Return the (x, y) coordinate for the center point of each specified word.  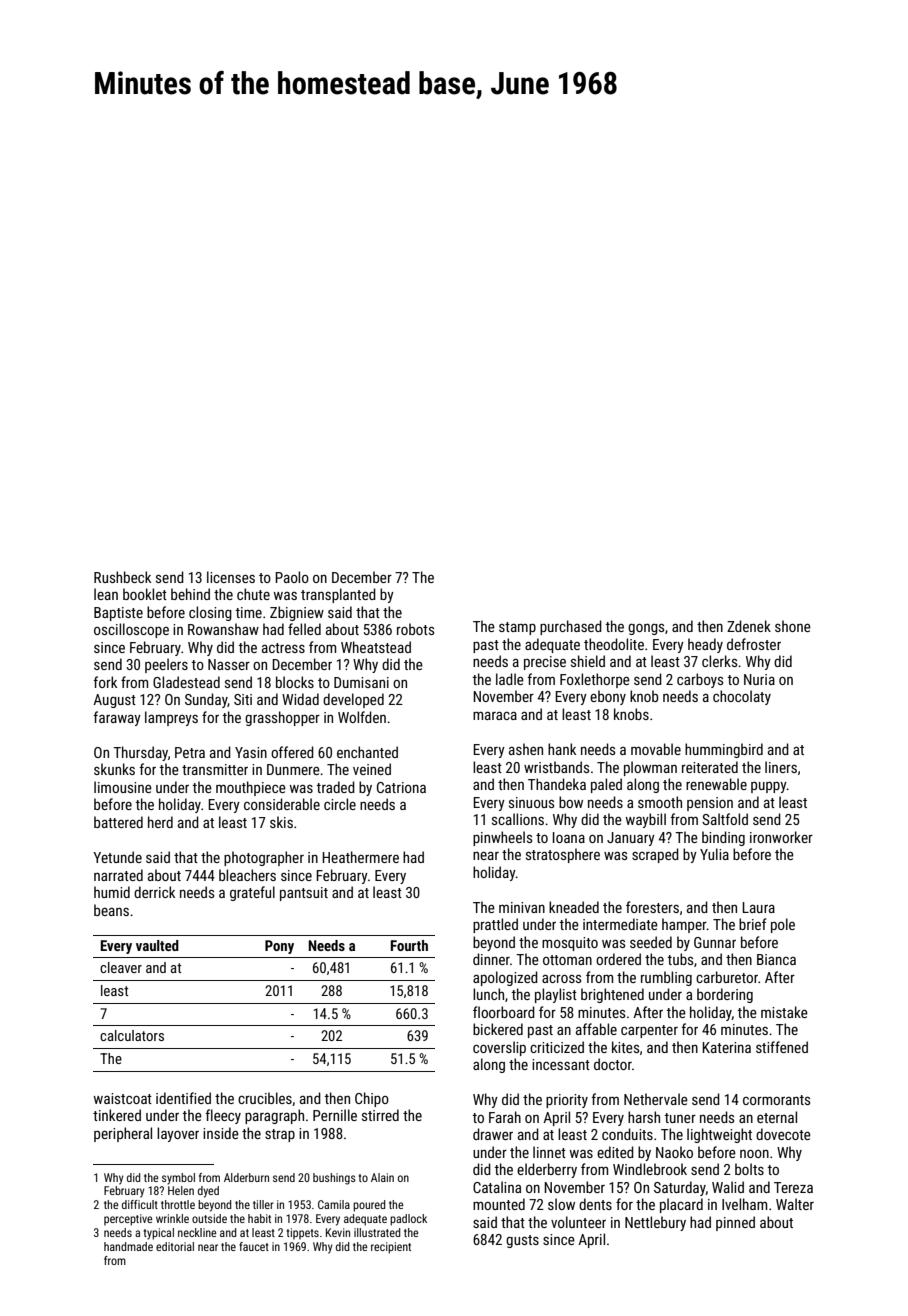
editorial (175, 1246)
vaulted (157, 945)
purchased (571, 627)
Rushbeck (122, 577)
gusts (522, 1241)
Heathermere (360, 857)
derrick (154, 892)
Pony (279, 947)
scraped (655, 855)
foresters (652, 907)
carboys (700, 680)
